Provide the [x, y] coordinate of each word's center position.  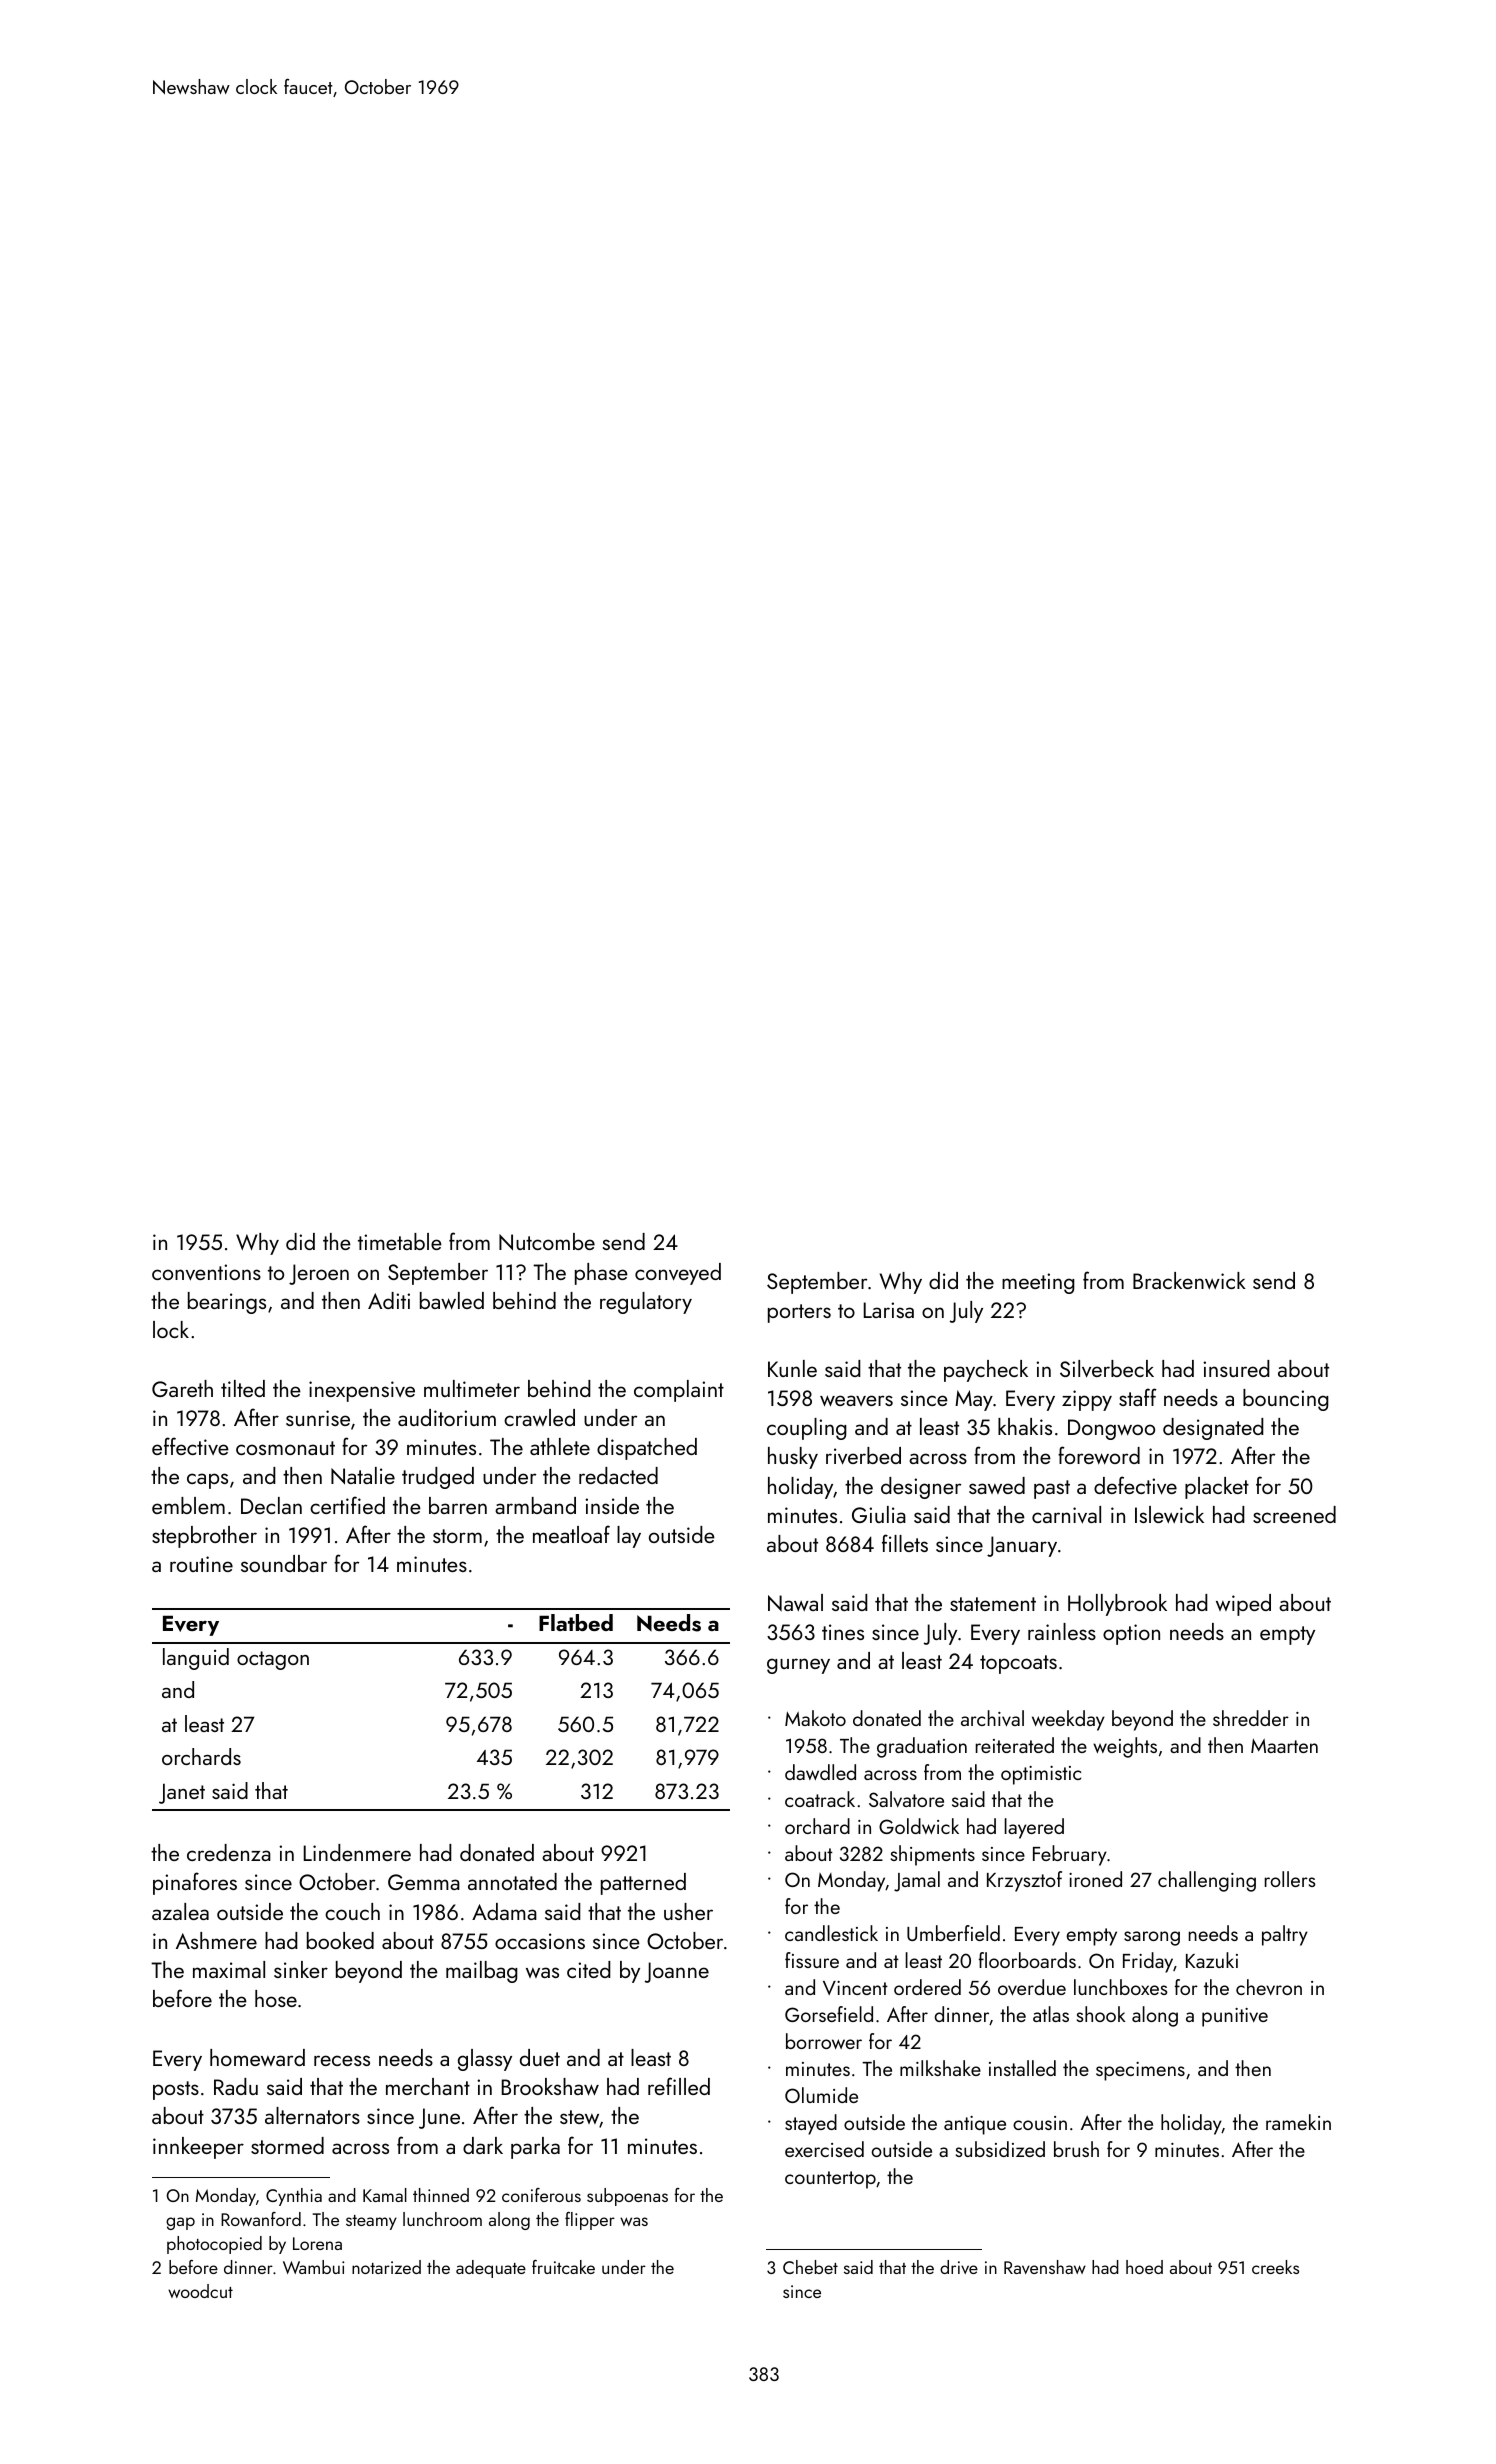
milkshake [940, 2068]
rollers [1290, 1879]
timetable [400, 1241]
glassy [485, 2060]
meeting [1038, 1283]
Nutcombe [547, 1241]
